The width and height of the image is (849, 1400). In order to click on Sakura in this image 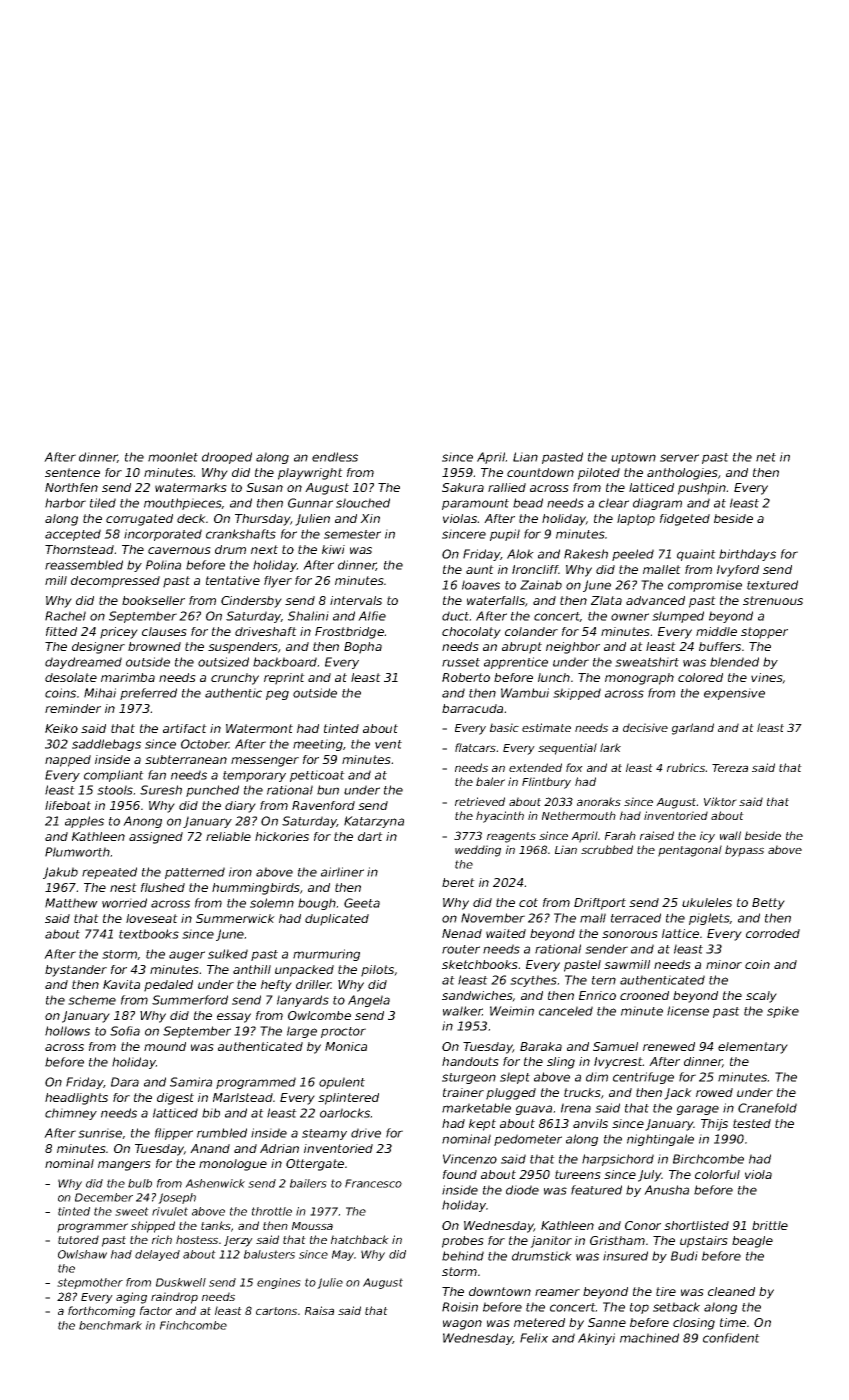, I will do `click(463, 487)`.
